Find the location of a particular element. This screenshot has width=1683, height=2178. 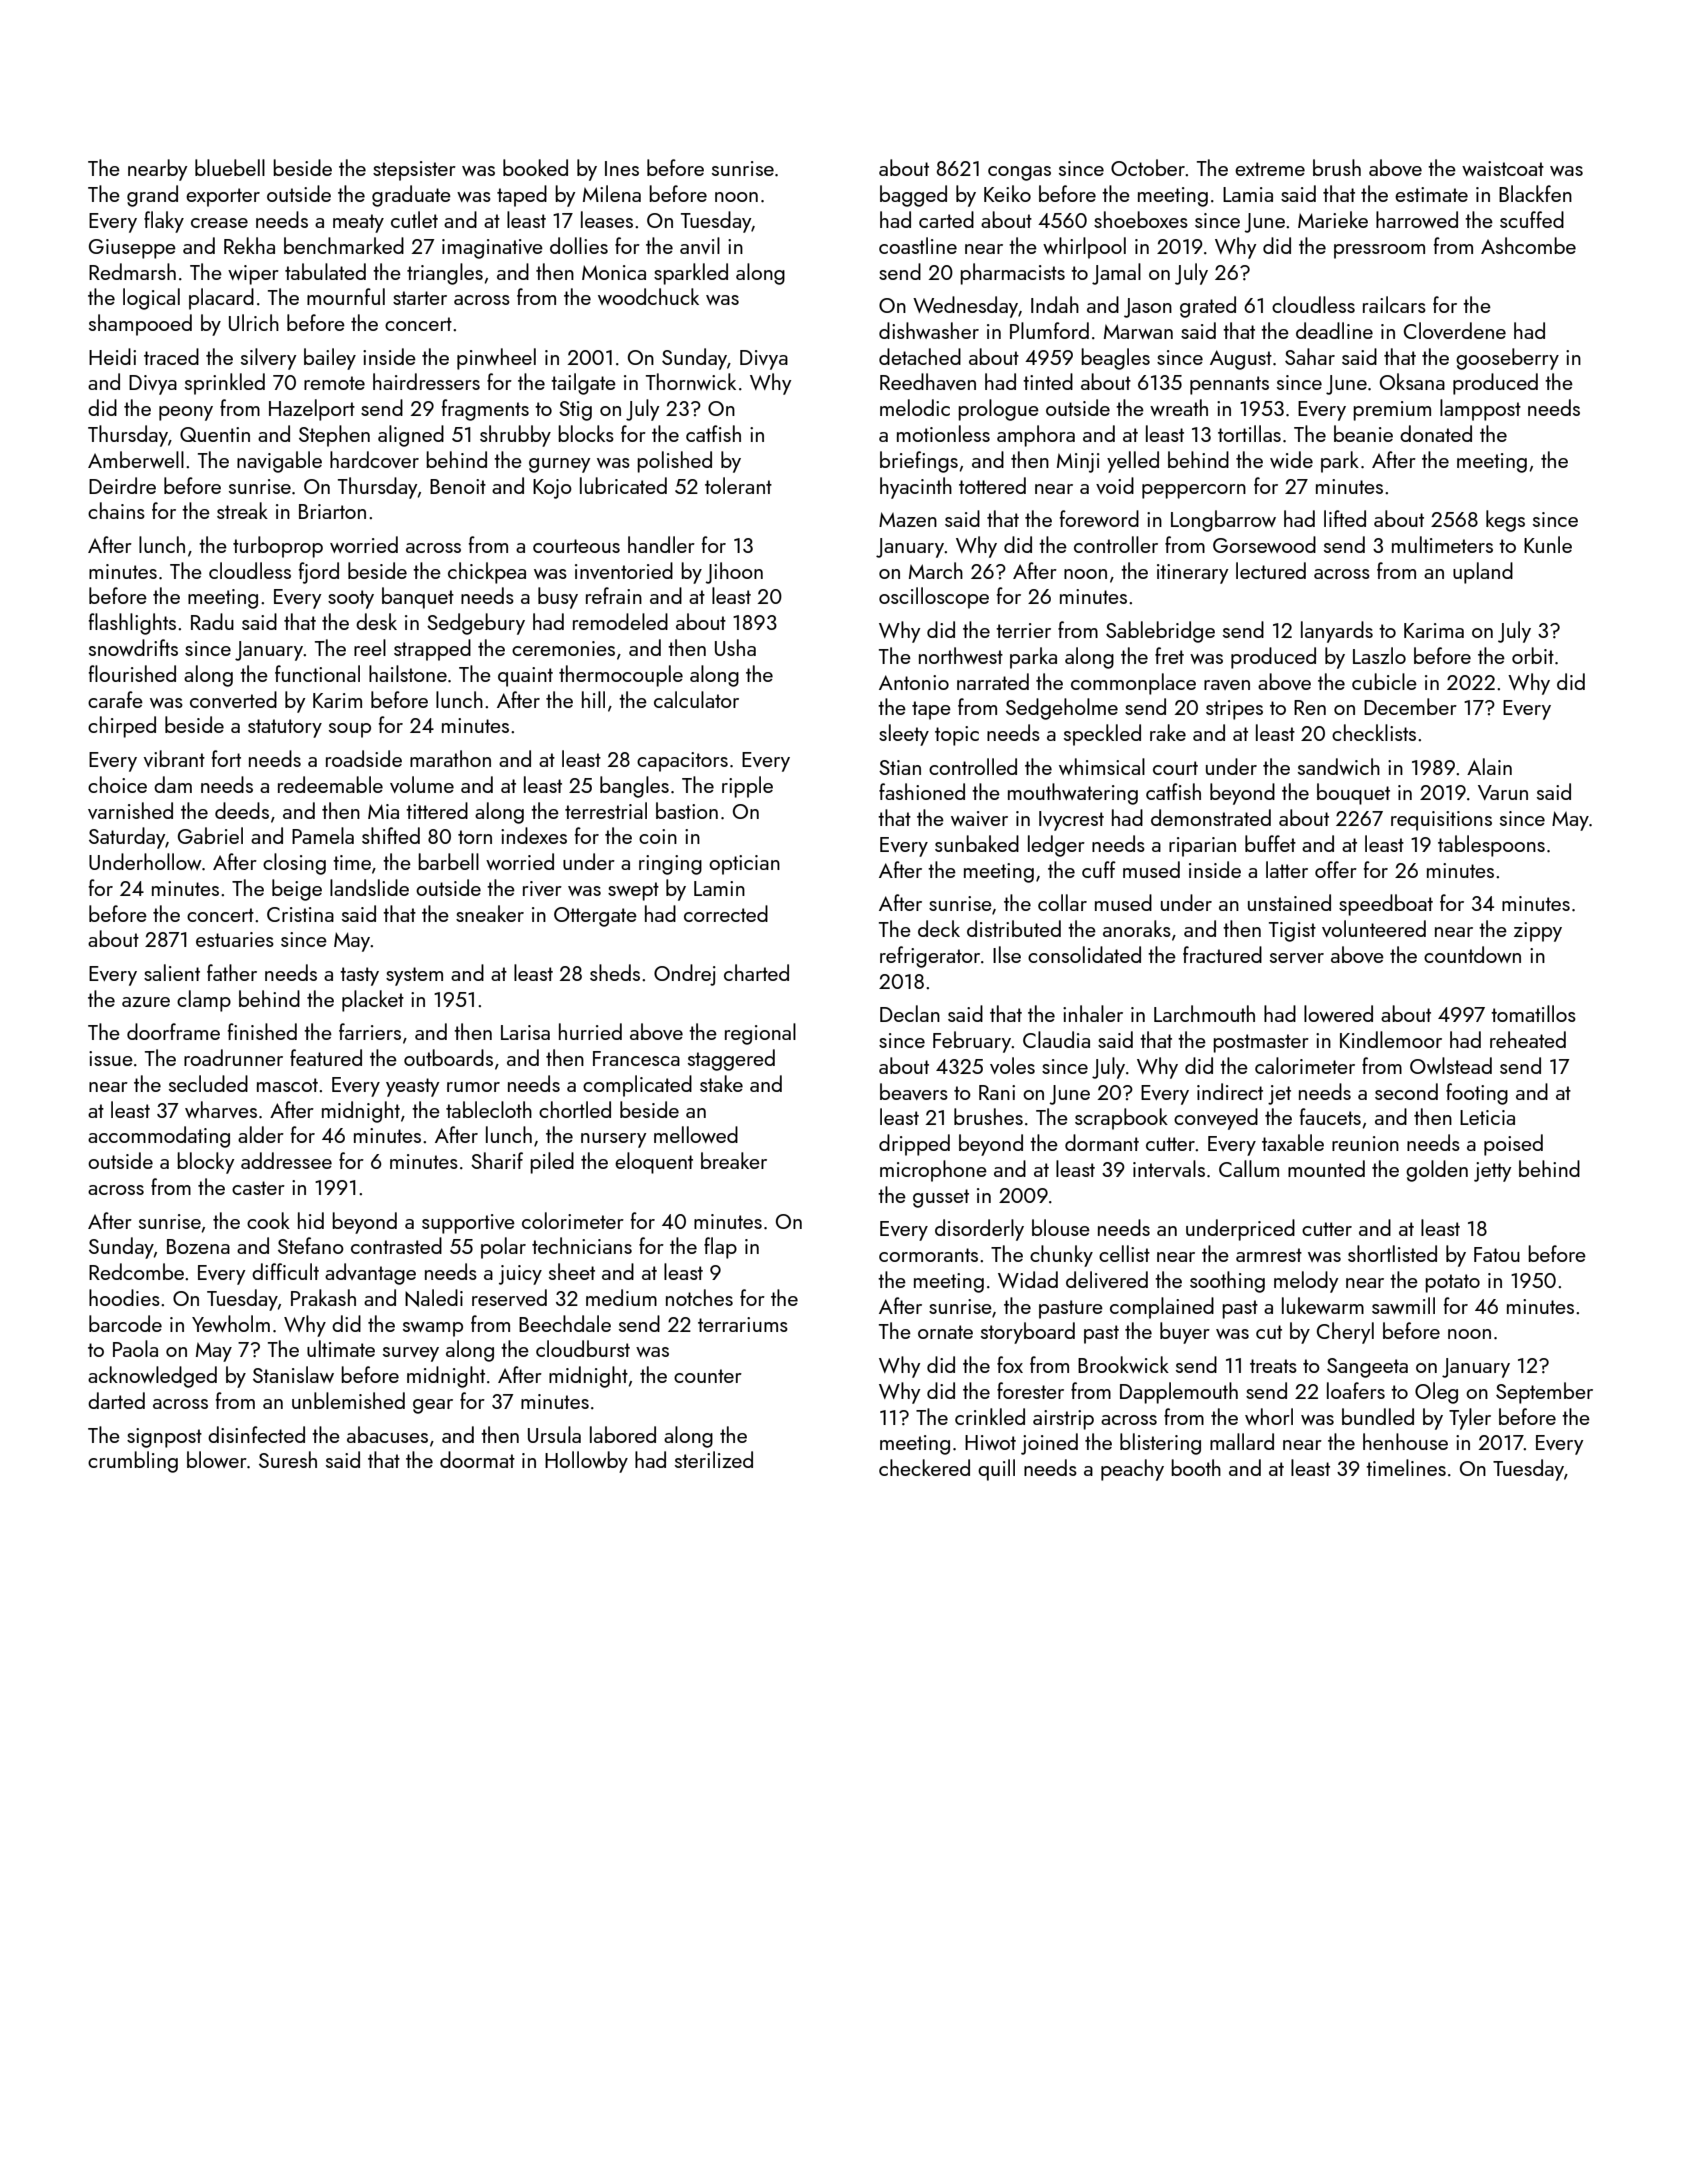

extreme is located at coordinates (1270, 169).
